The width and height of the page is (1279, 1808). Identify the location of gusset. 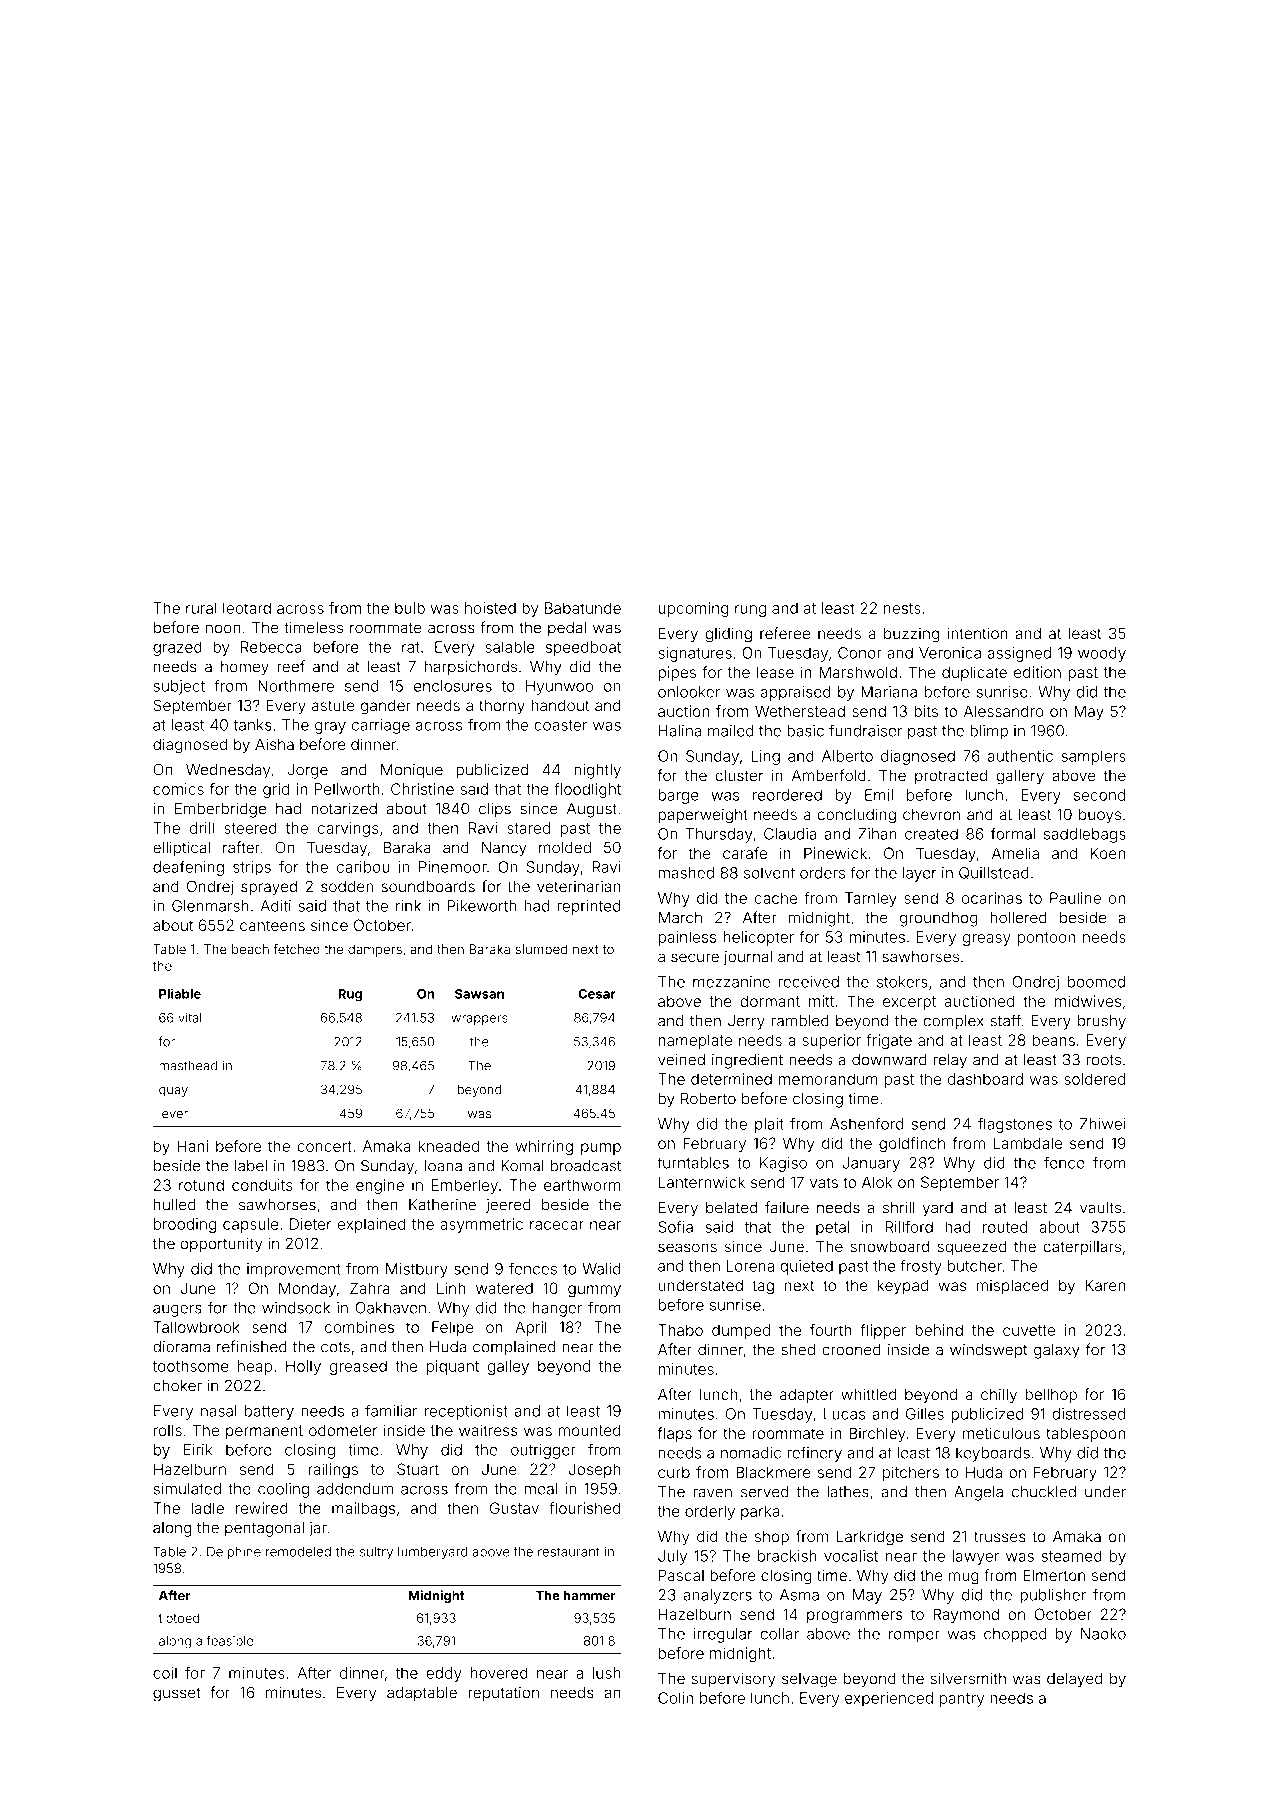
(177, 1694).
